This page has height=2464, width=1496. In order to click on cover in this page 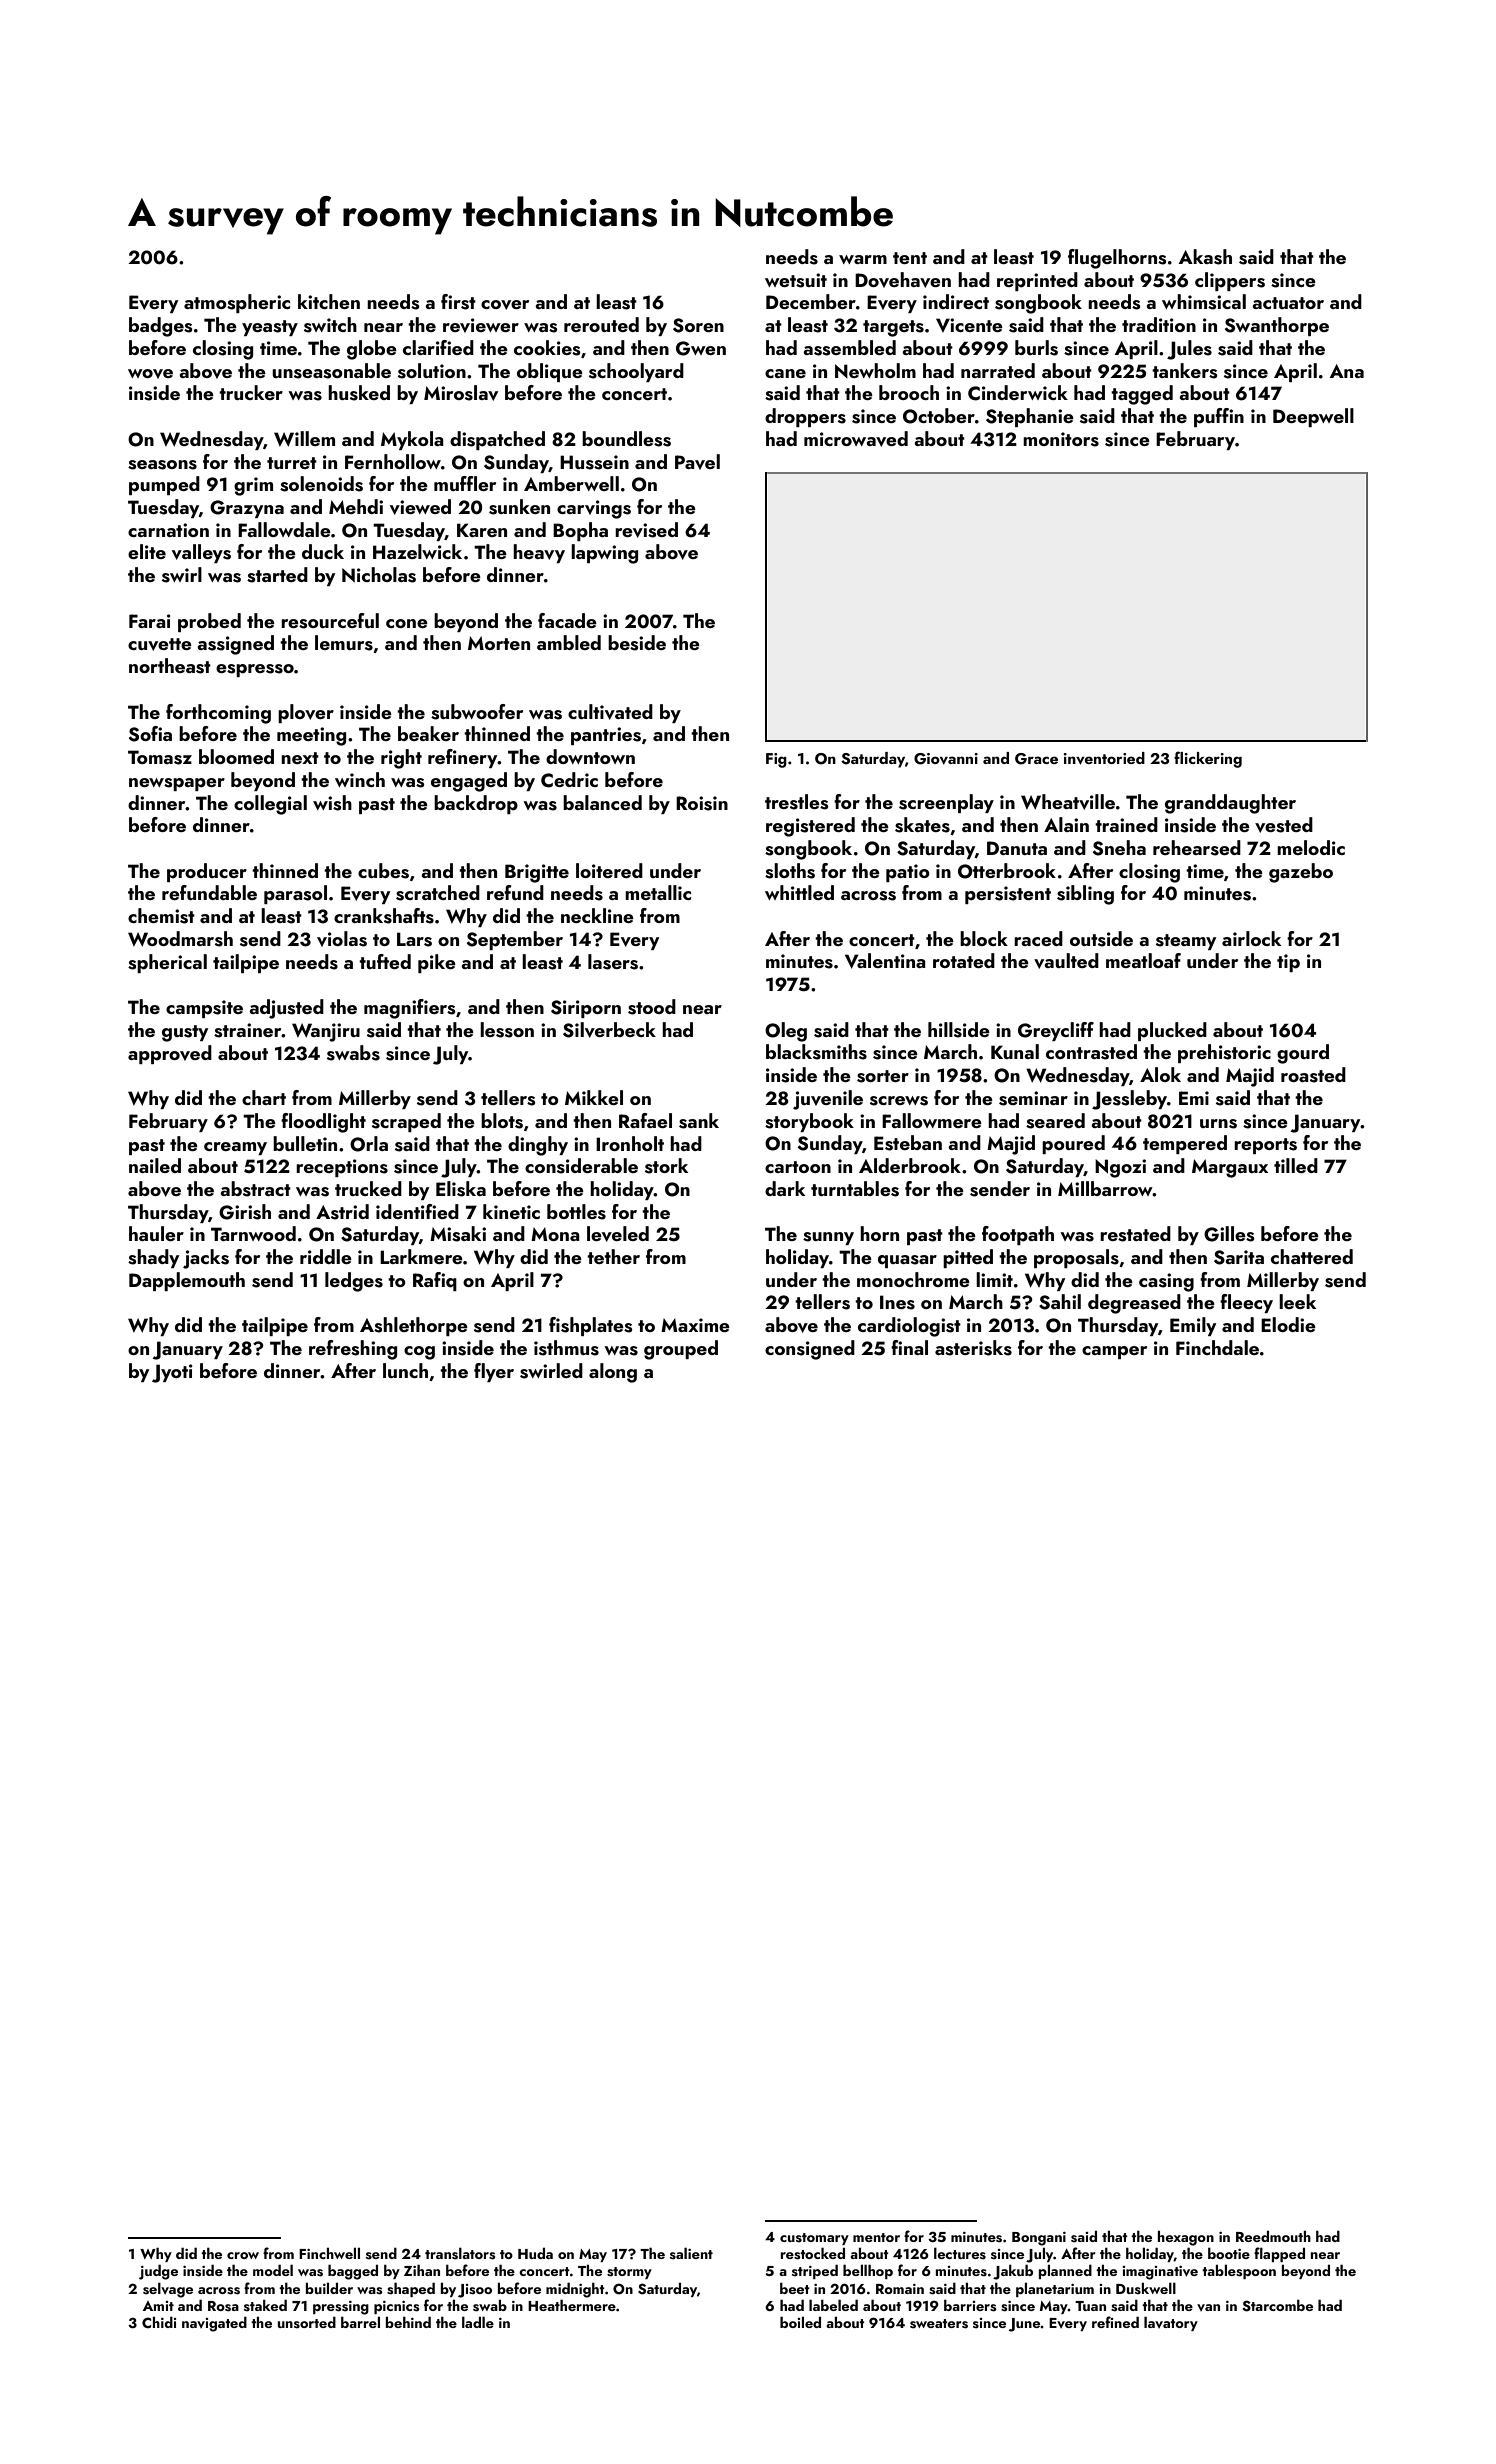, I will do `click(505, 305)`.
